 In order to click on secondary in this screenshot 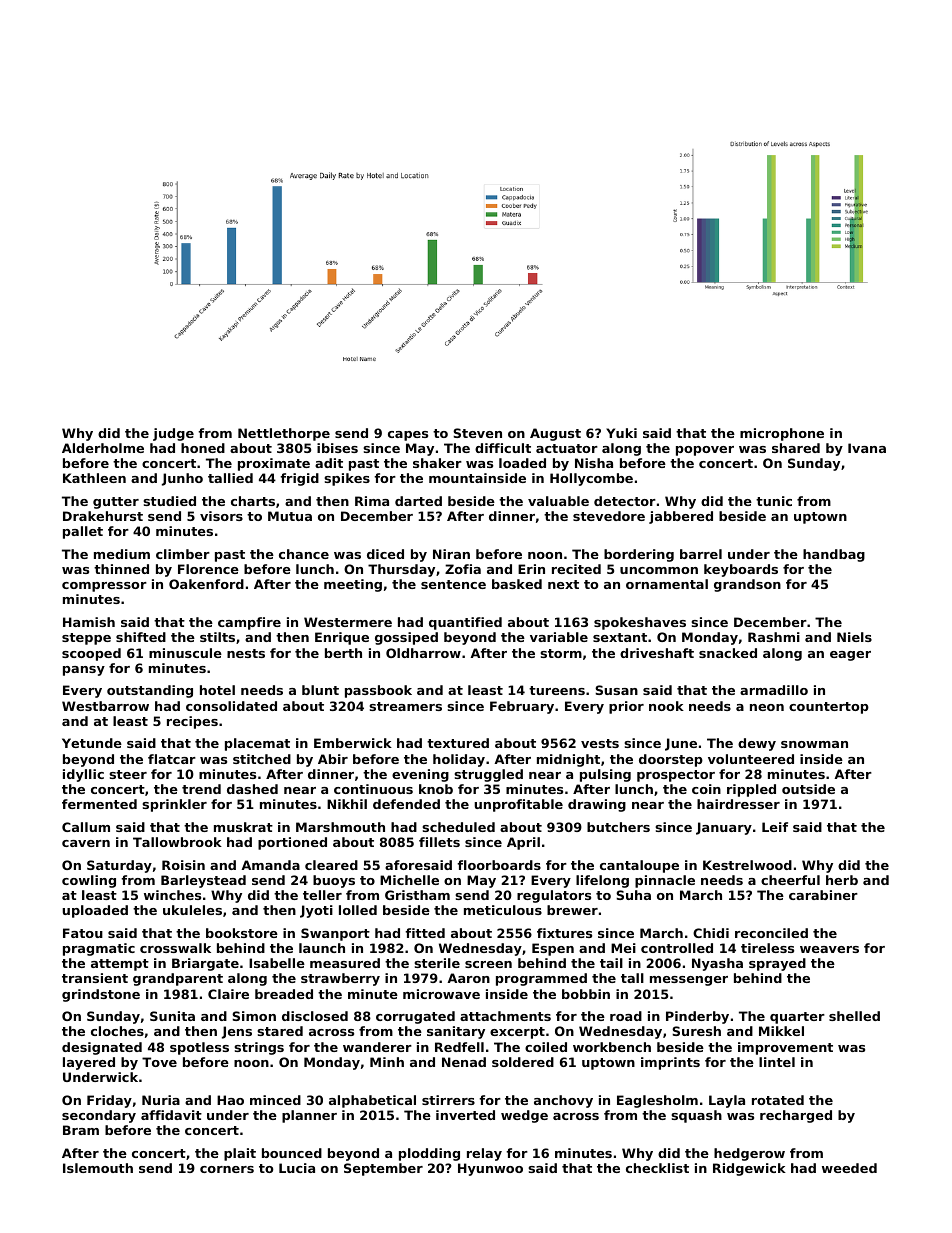, I will do `click(99, 1116)`.
